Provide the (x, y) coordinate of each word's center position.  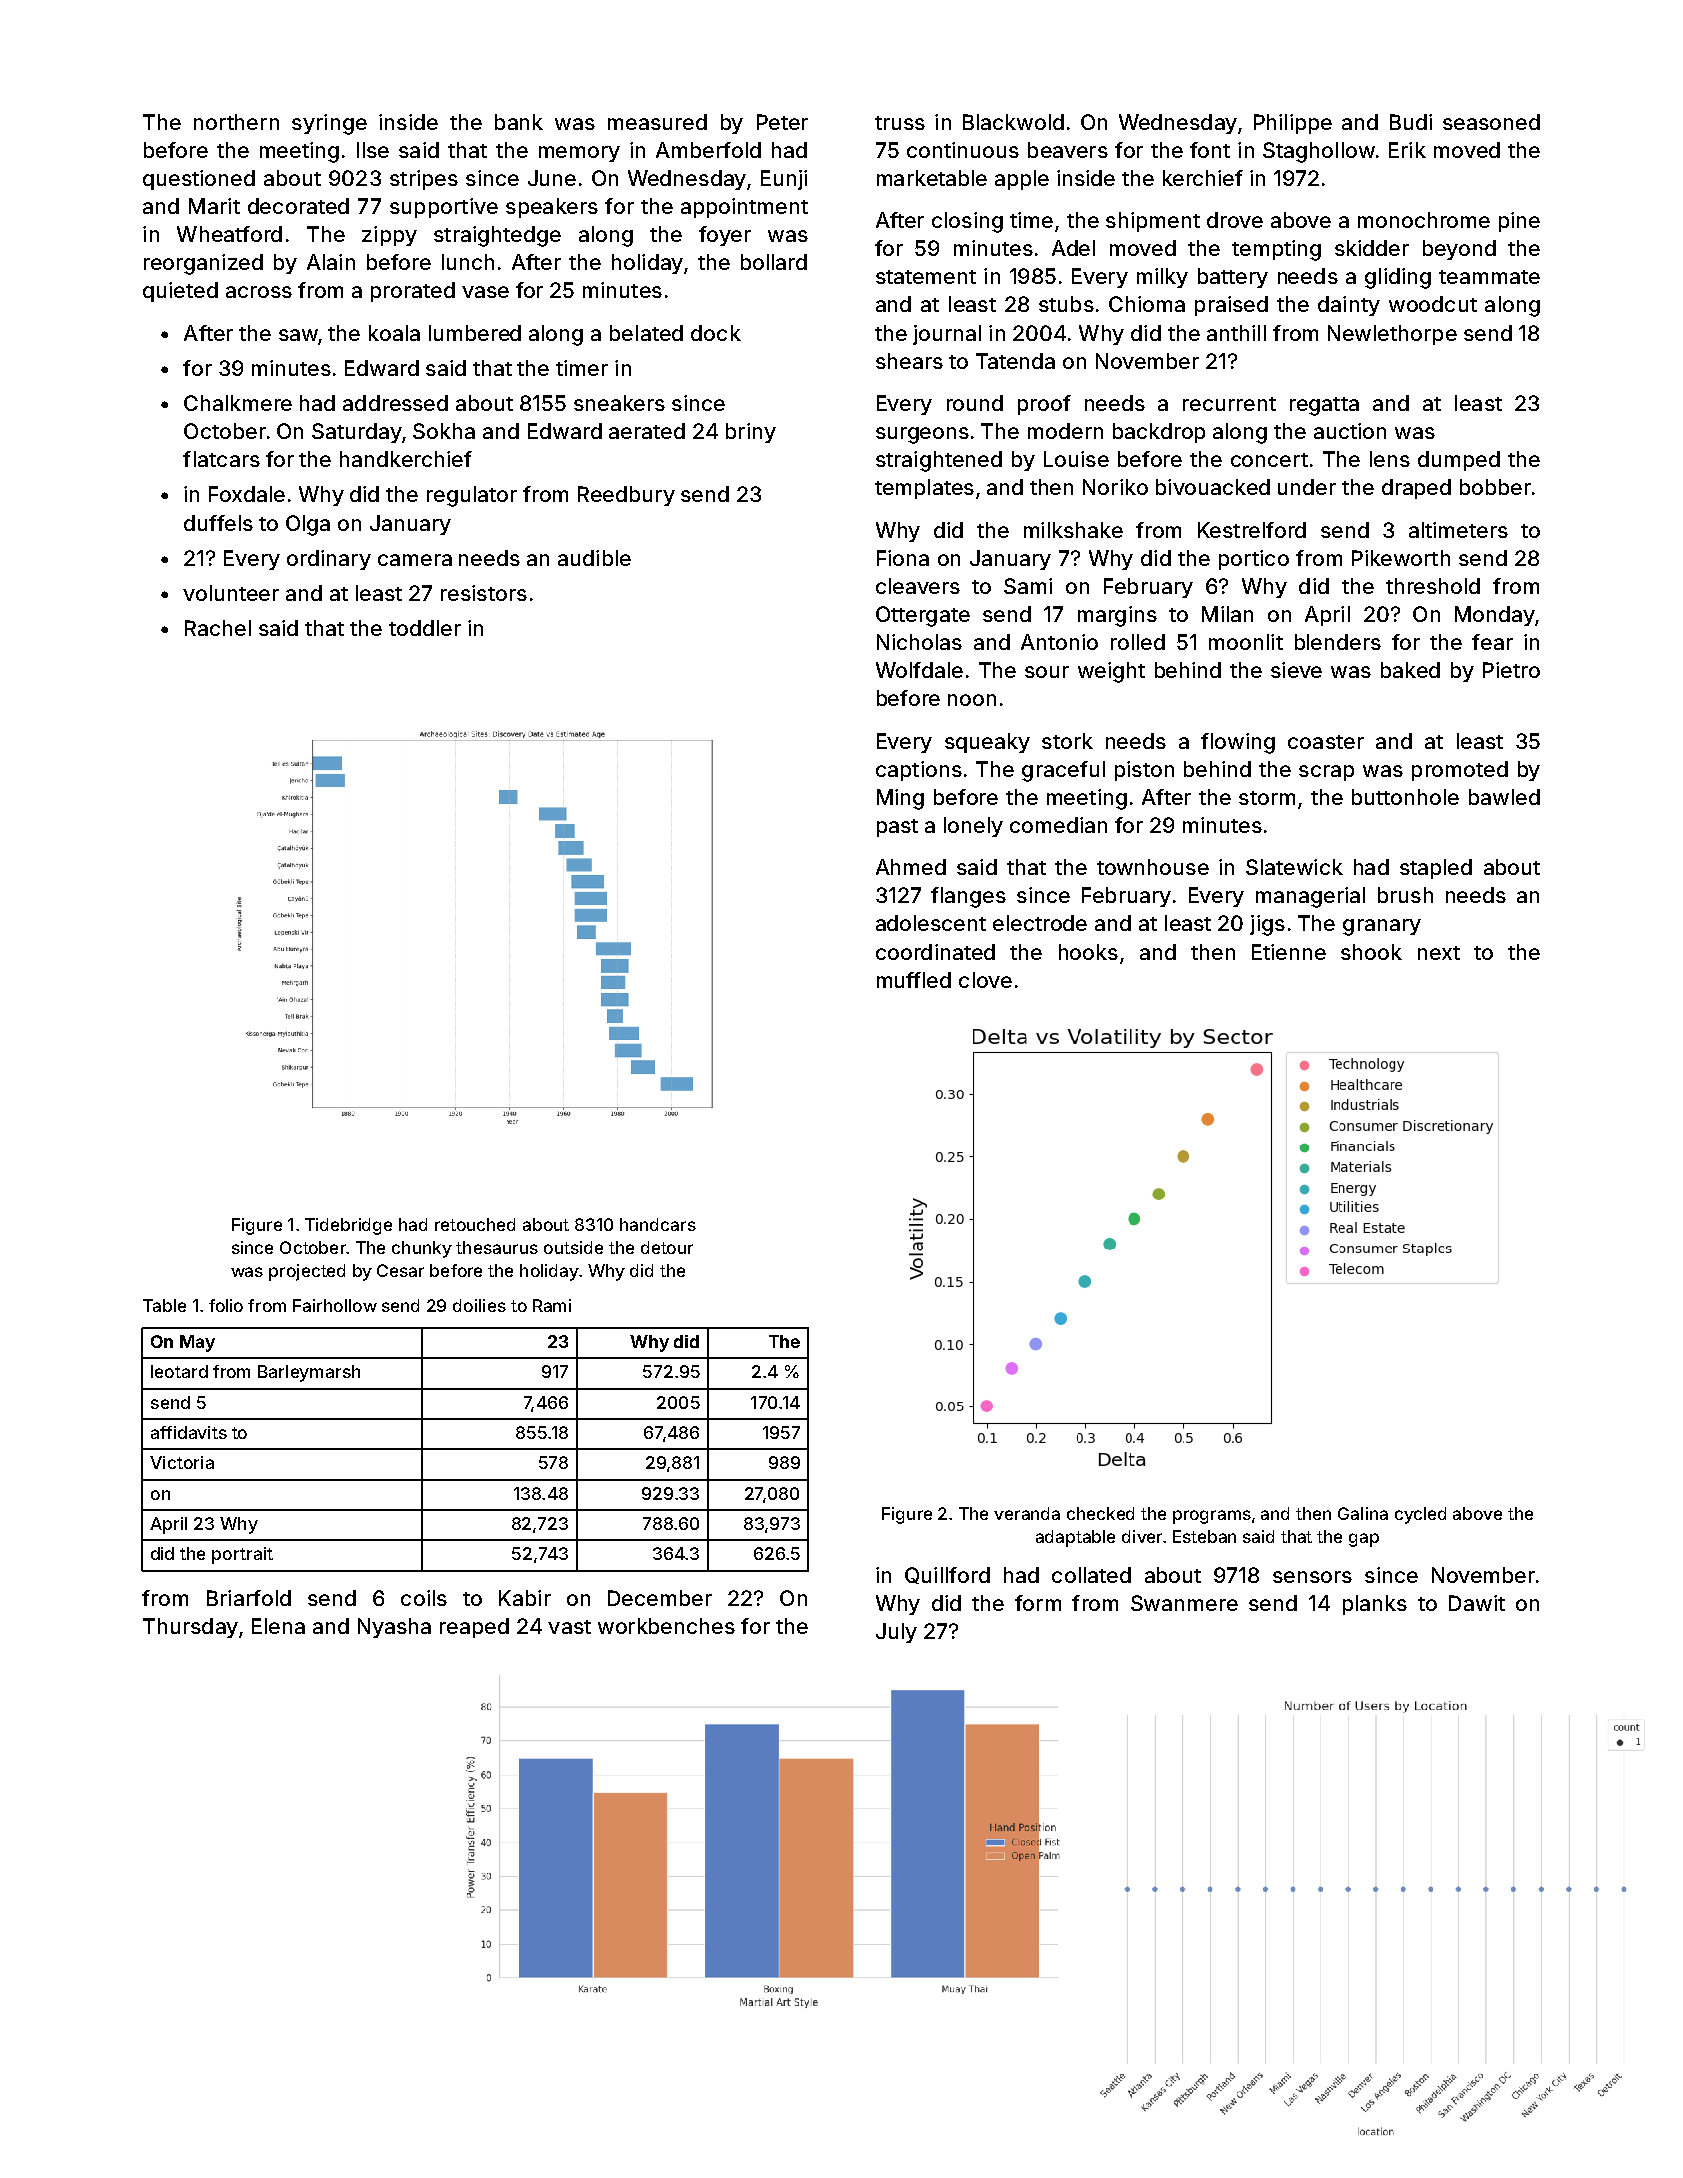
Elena (278, 1626)
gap (1364, 1540)
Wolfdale (919, 670)
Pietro (1511, 670)
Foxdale (247, 494)
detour (667, 1247)
